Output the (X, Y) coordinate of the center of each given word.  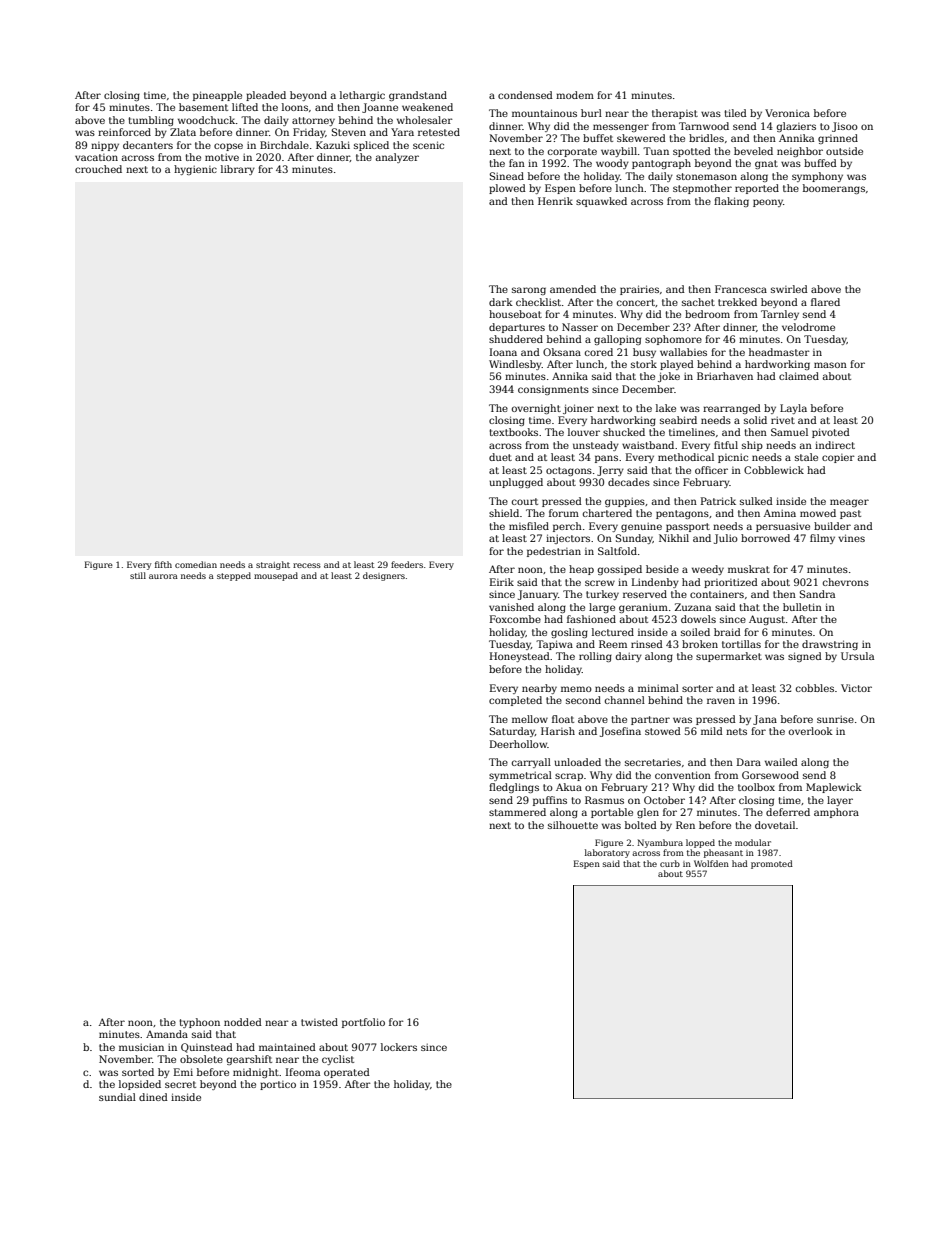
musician (141, 1047)
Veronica (787, 113)
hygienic (195, 170)
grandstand (418, 96)
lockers (399, 1047)
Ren (685, 825)
